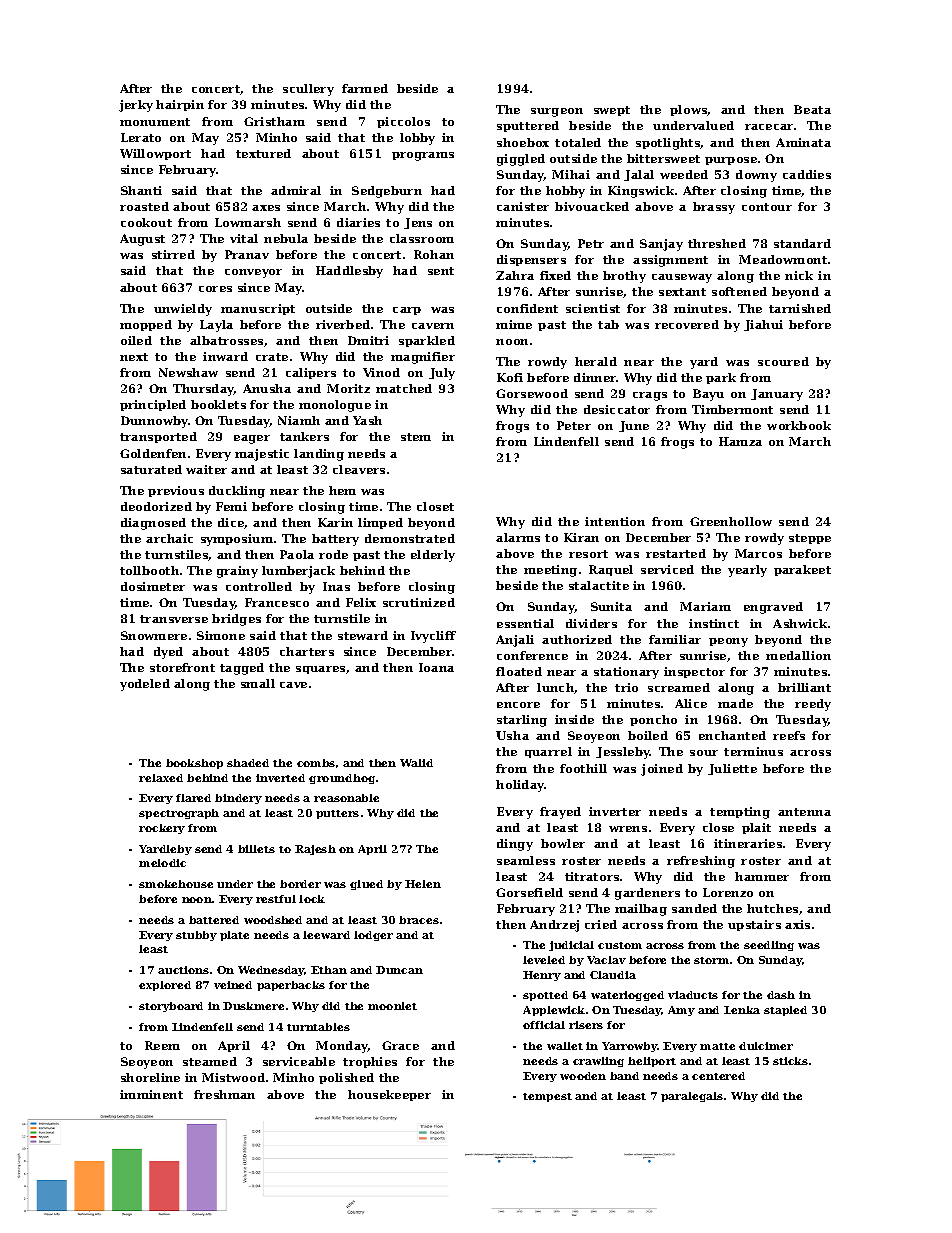  I want to click on Peter, so click(574, 425).
